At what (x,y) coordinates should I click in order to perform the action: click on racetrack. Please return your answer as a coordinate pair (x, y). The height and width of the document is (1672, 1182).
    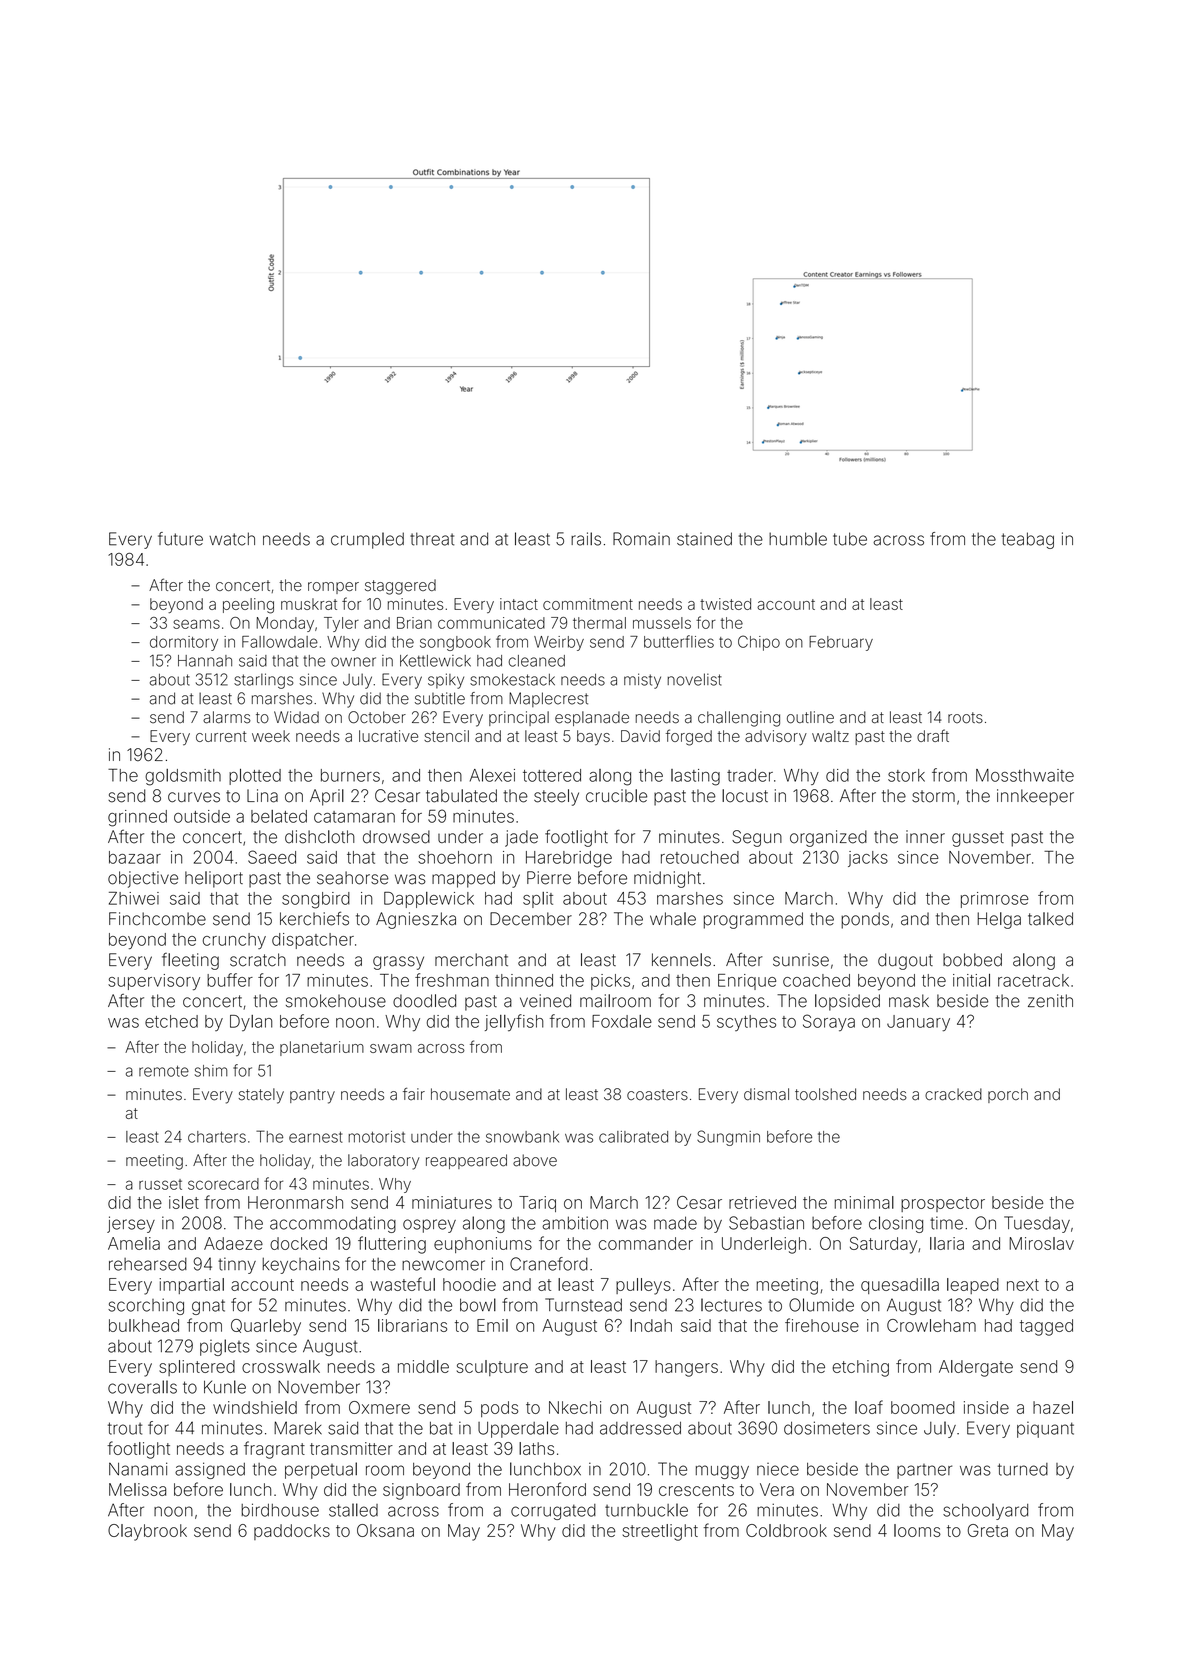
    Looking at the image, I should click on (1033, 980).
